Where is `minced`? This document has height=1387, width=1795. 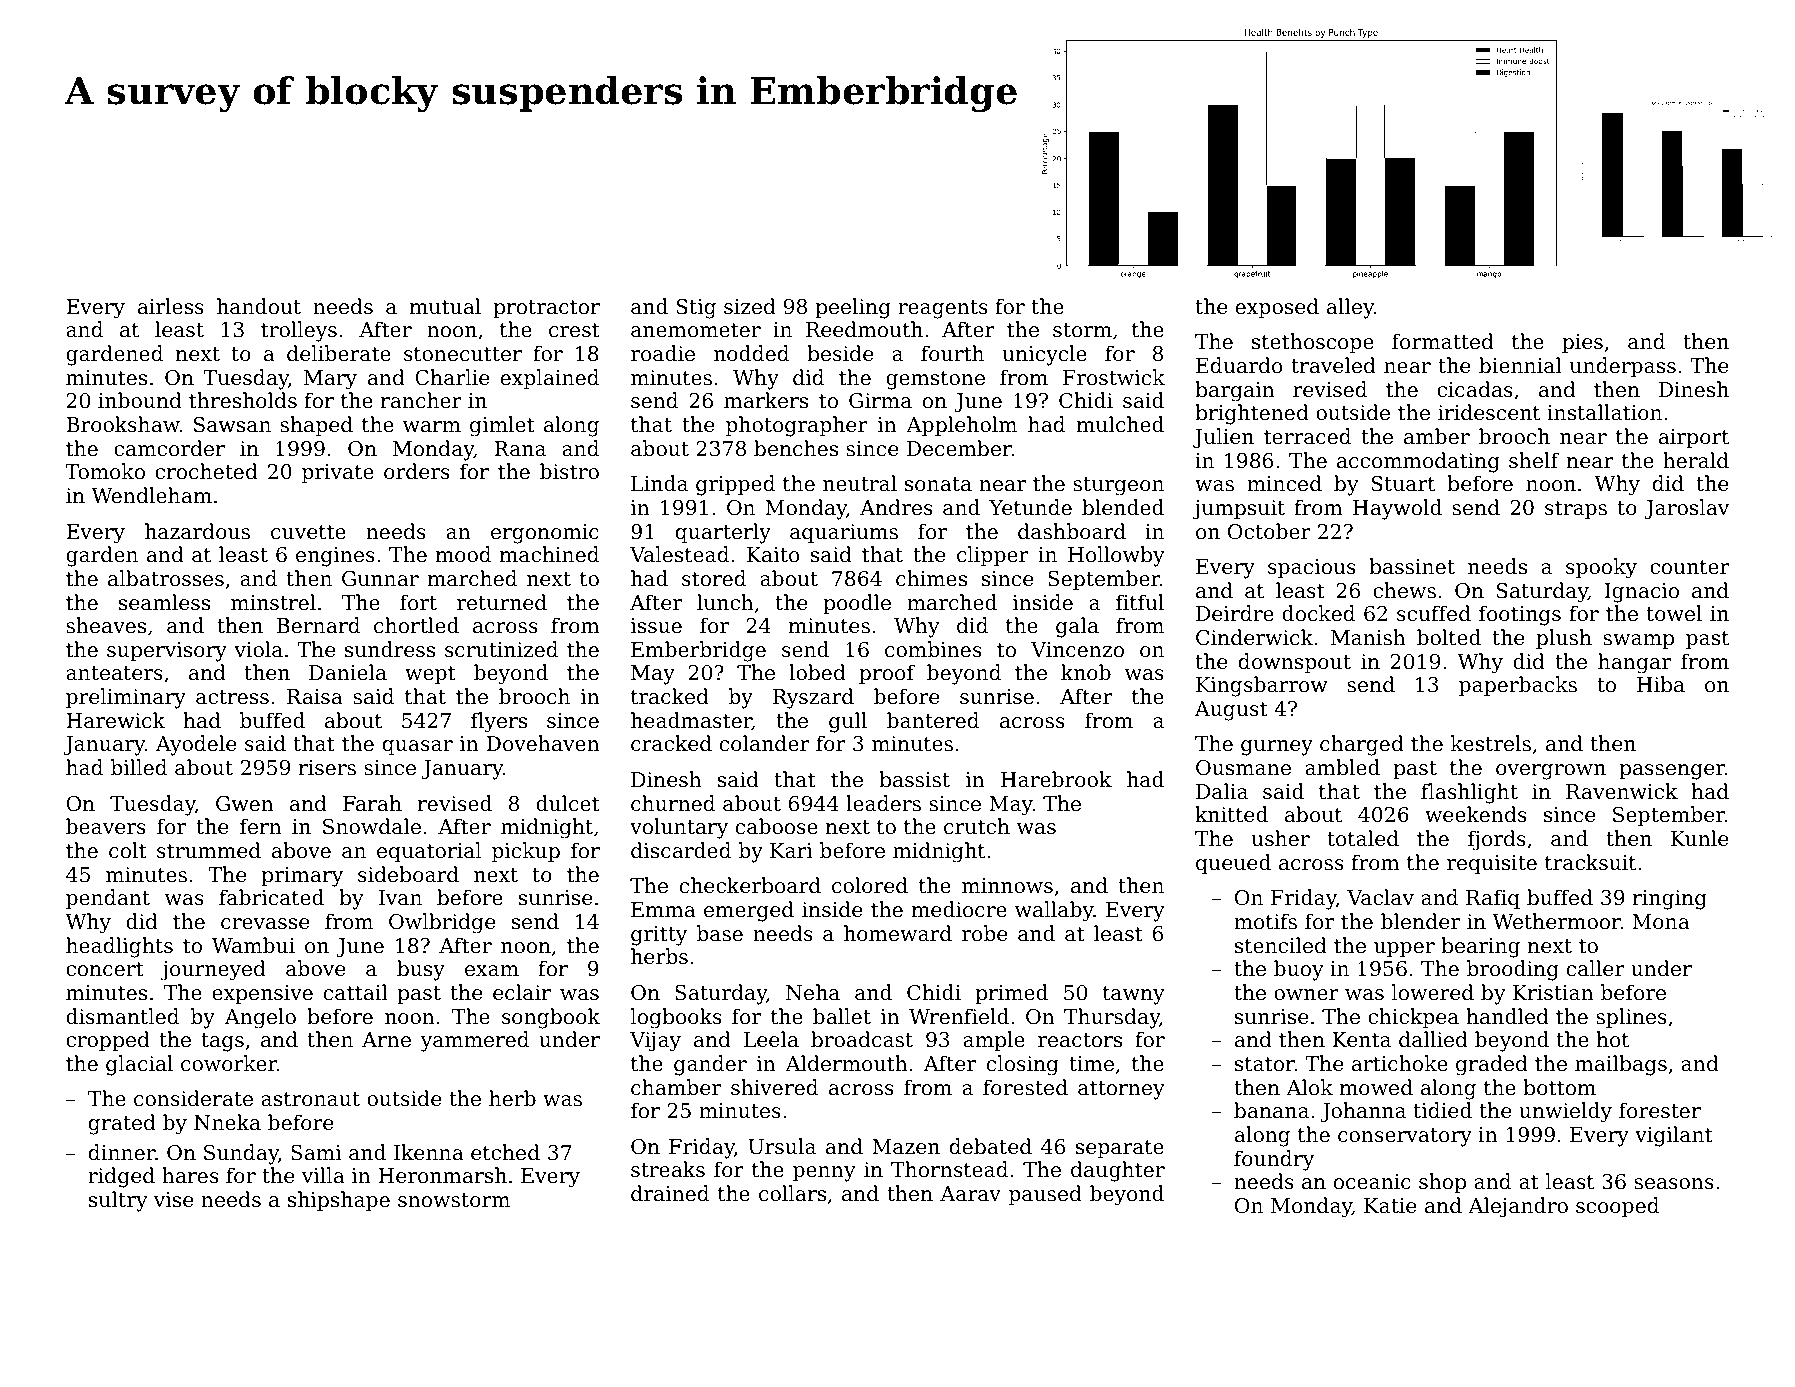
minced is located at coordinates (1284, 483).
